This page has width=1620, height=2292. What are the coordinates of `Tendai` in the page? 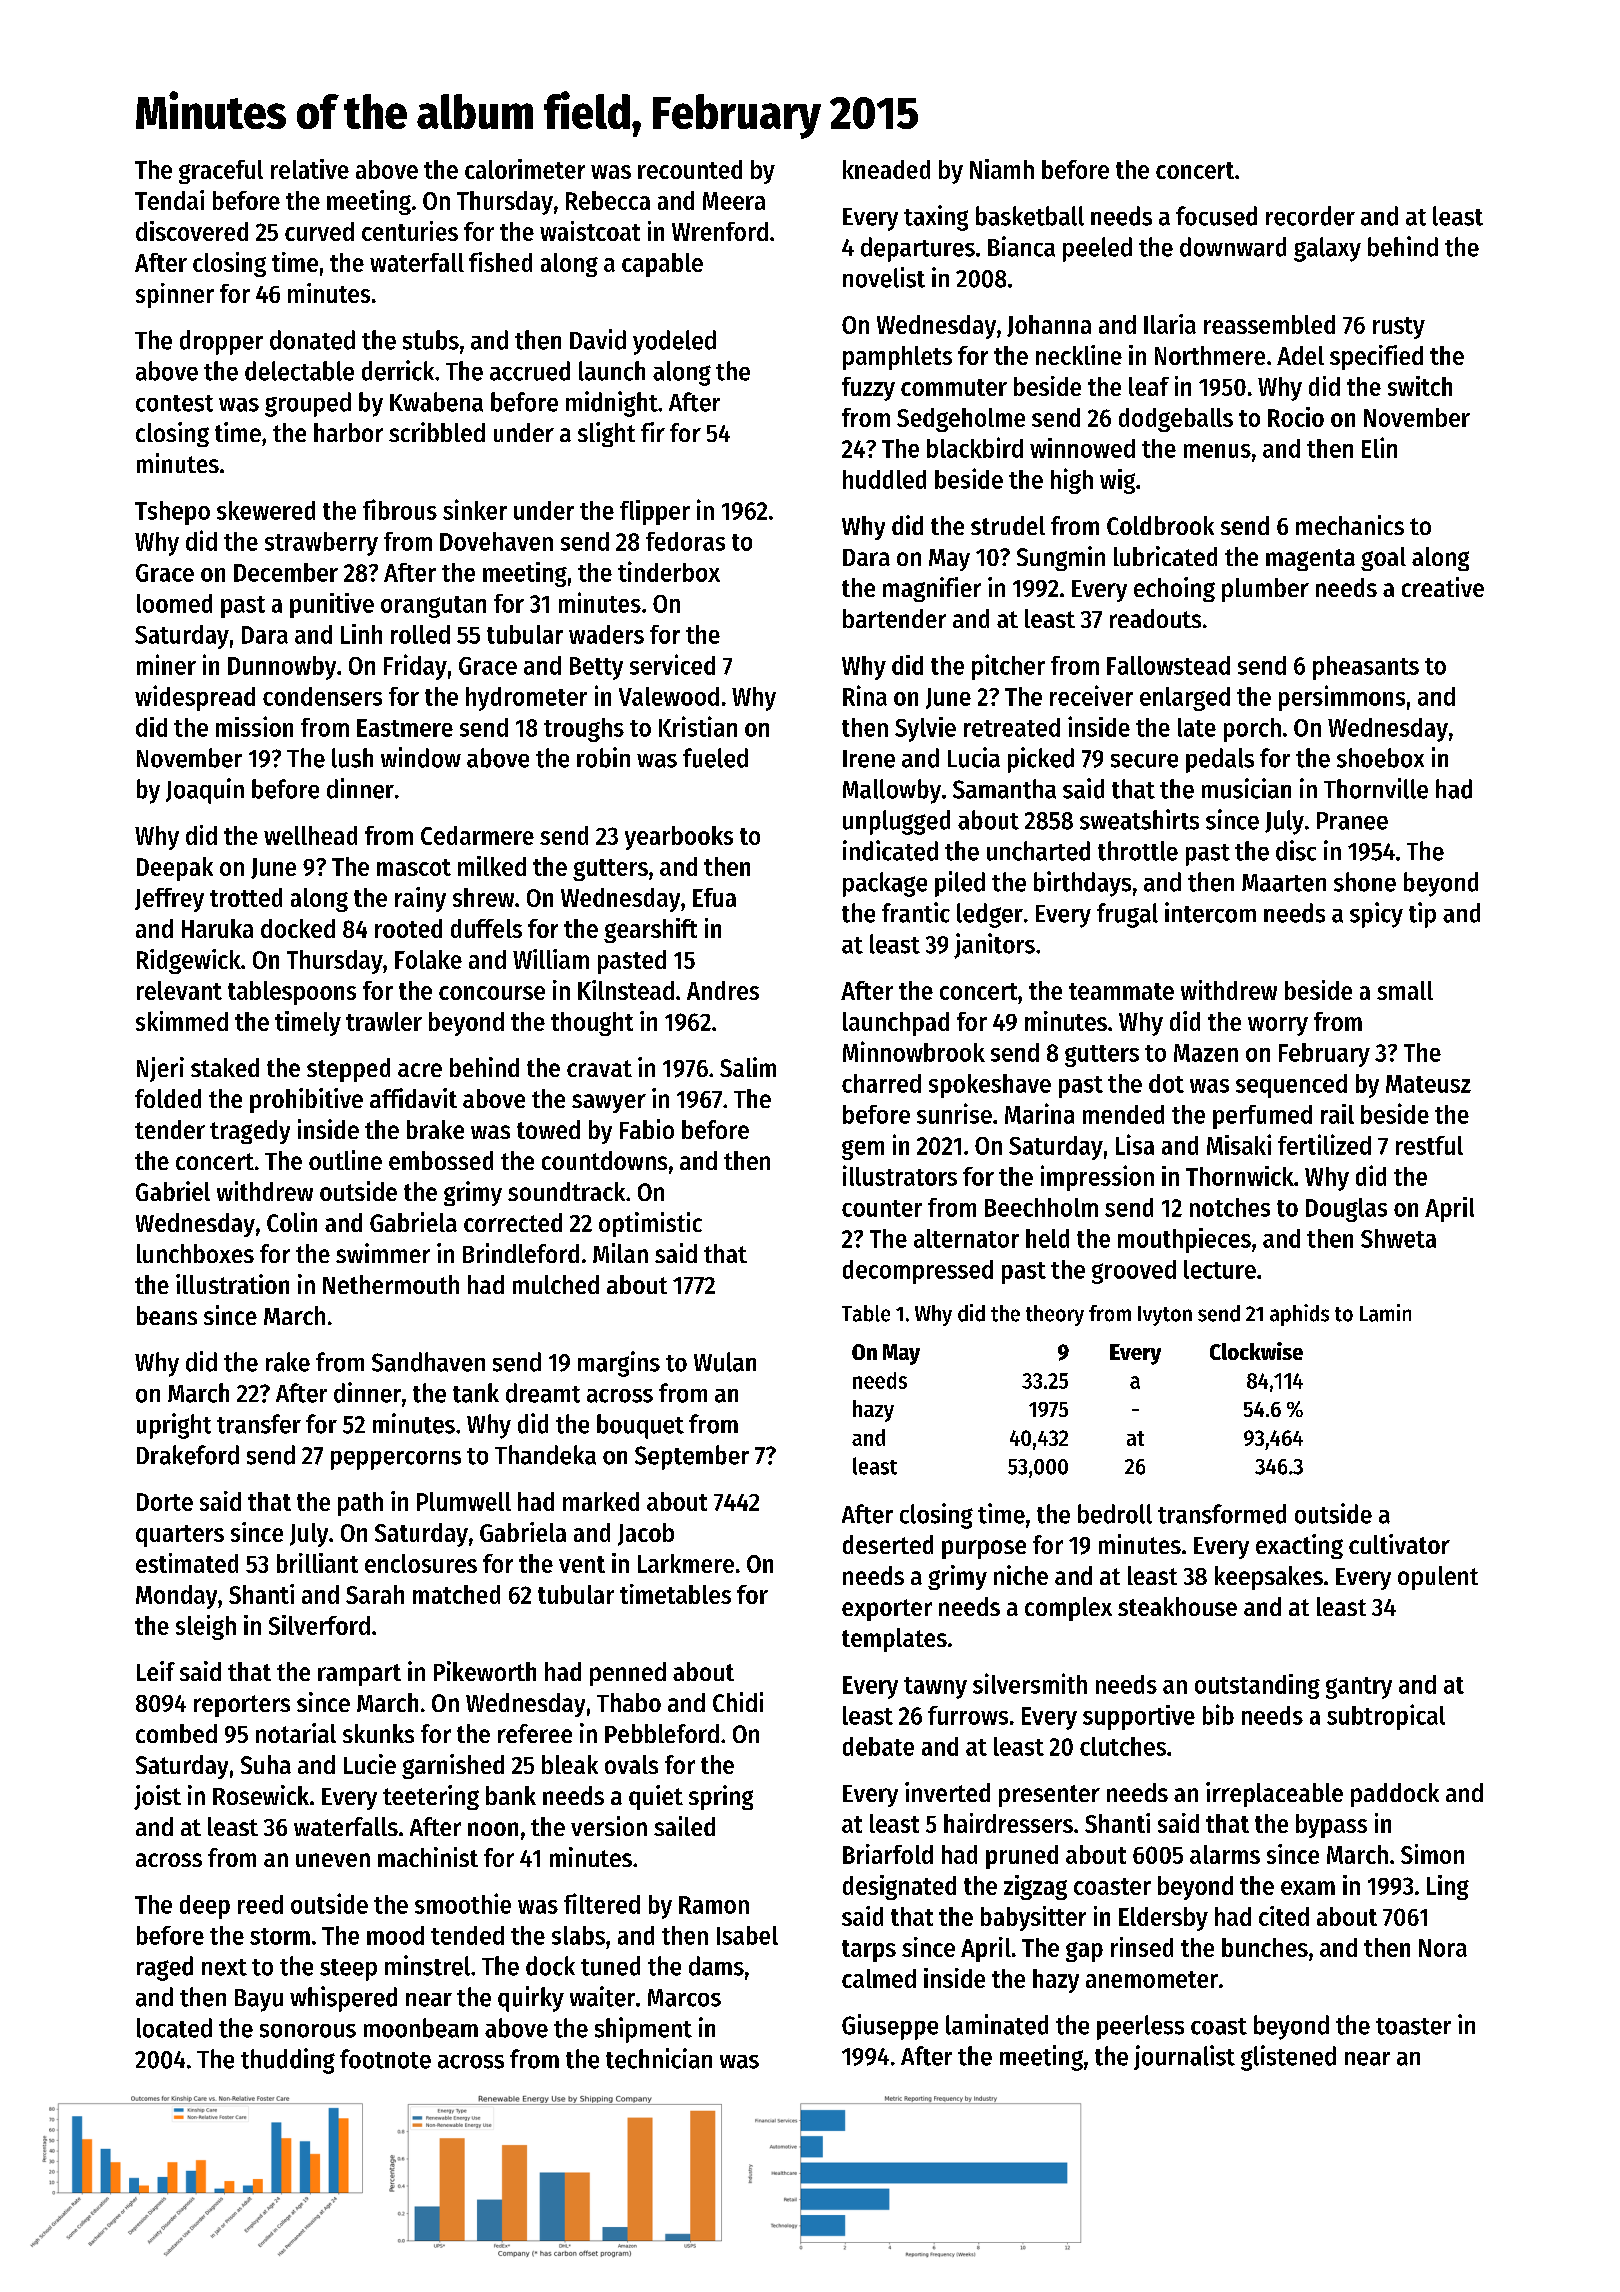 It's located at (169, 200).
